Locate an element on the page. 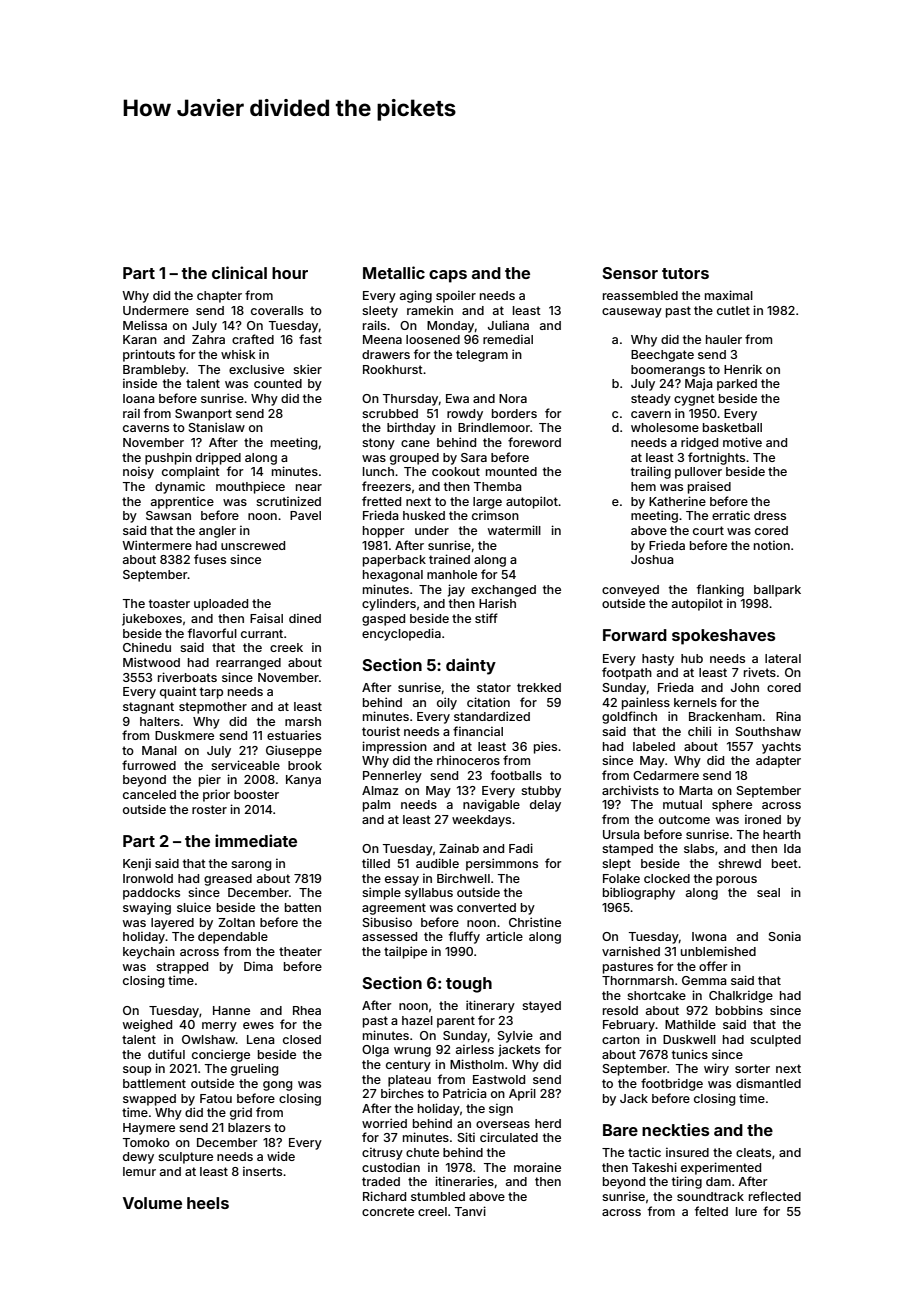  noisy is located at coordinates (138, 472).
